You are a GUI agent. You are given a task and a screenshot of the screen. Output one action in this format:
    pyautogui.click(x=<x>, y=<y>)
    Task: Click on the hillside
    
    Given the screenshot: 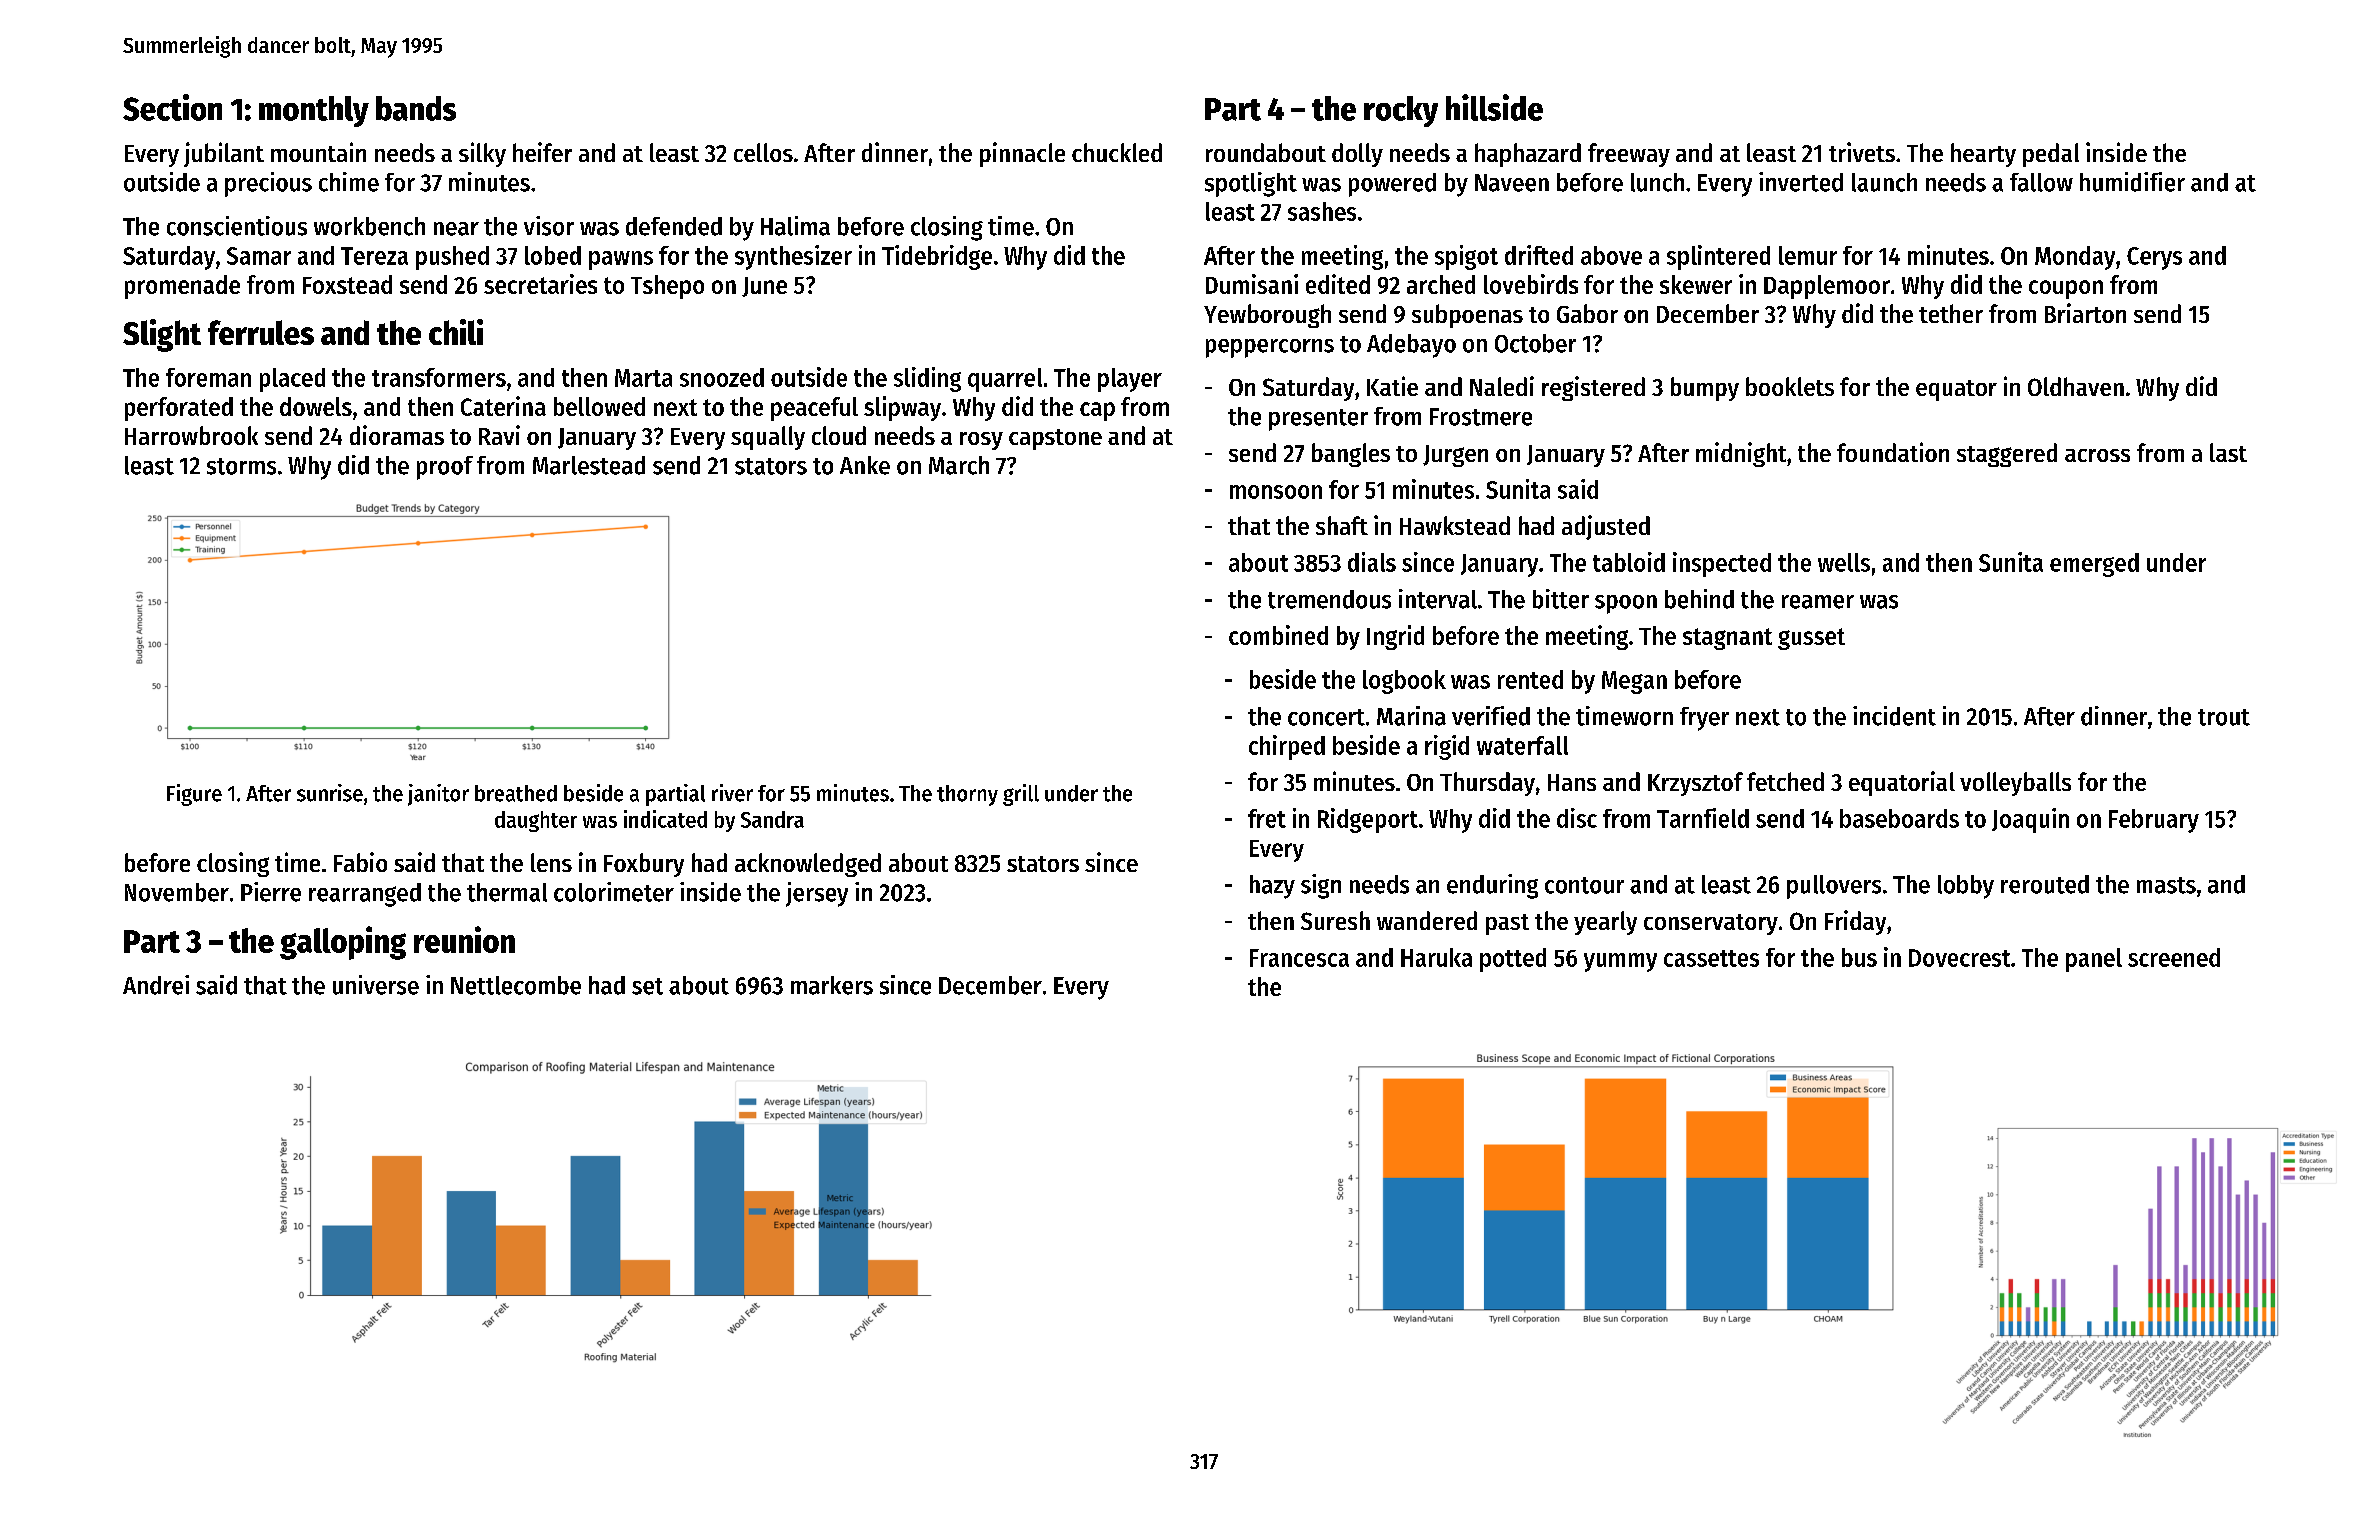 What is the action you would take?
    pyautogui.click(x=1494, y=107)
